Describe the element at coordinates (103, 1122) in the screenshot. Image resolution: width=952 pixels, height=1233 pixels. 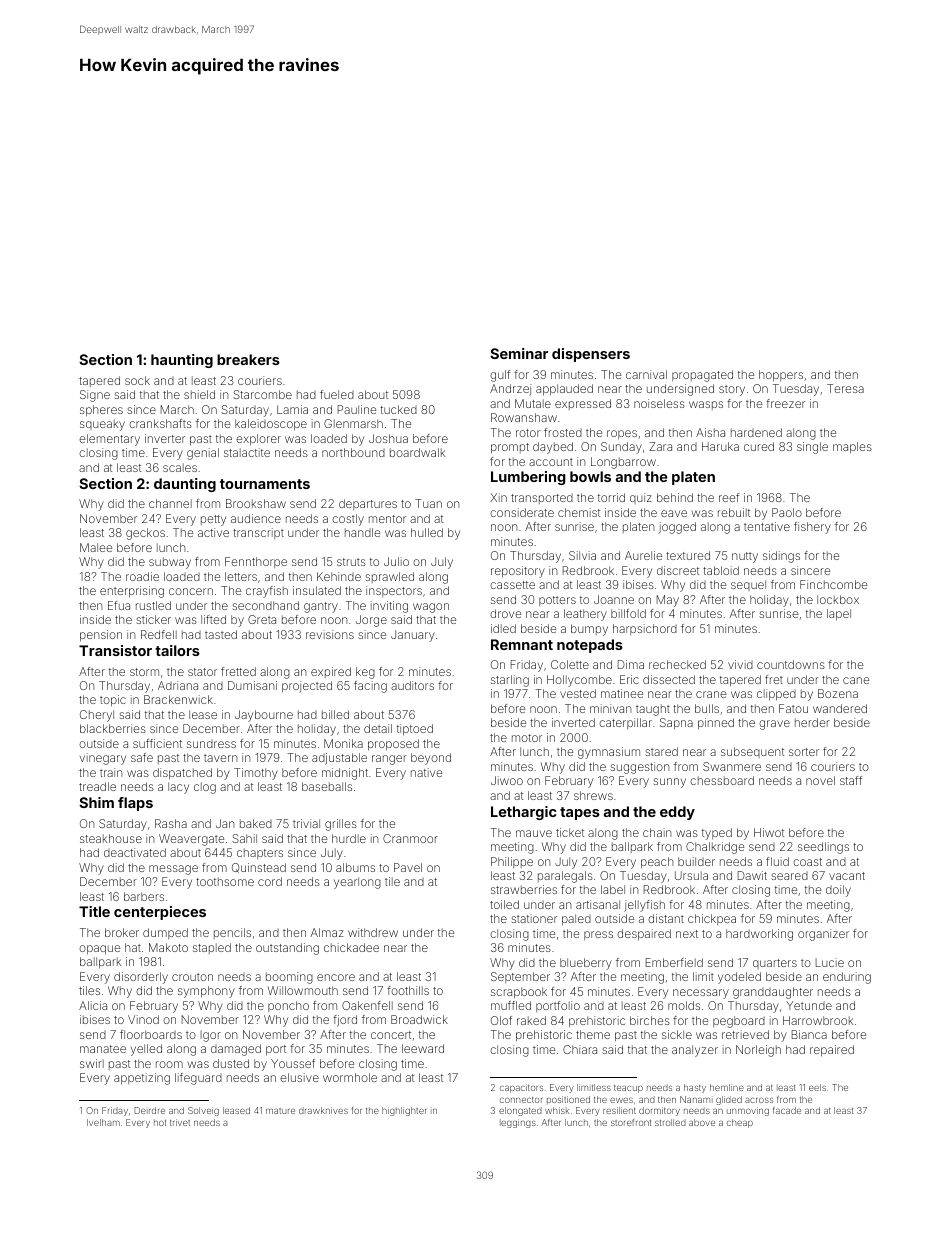
I see `Ivelham` at that location.
